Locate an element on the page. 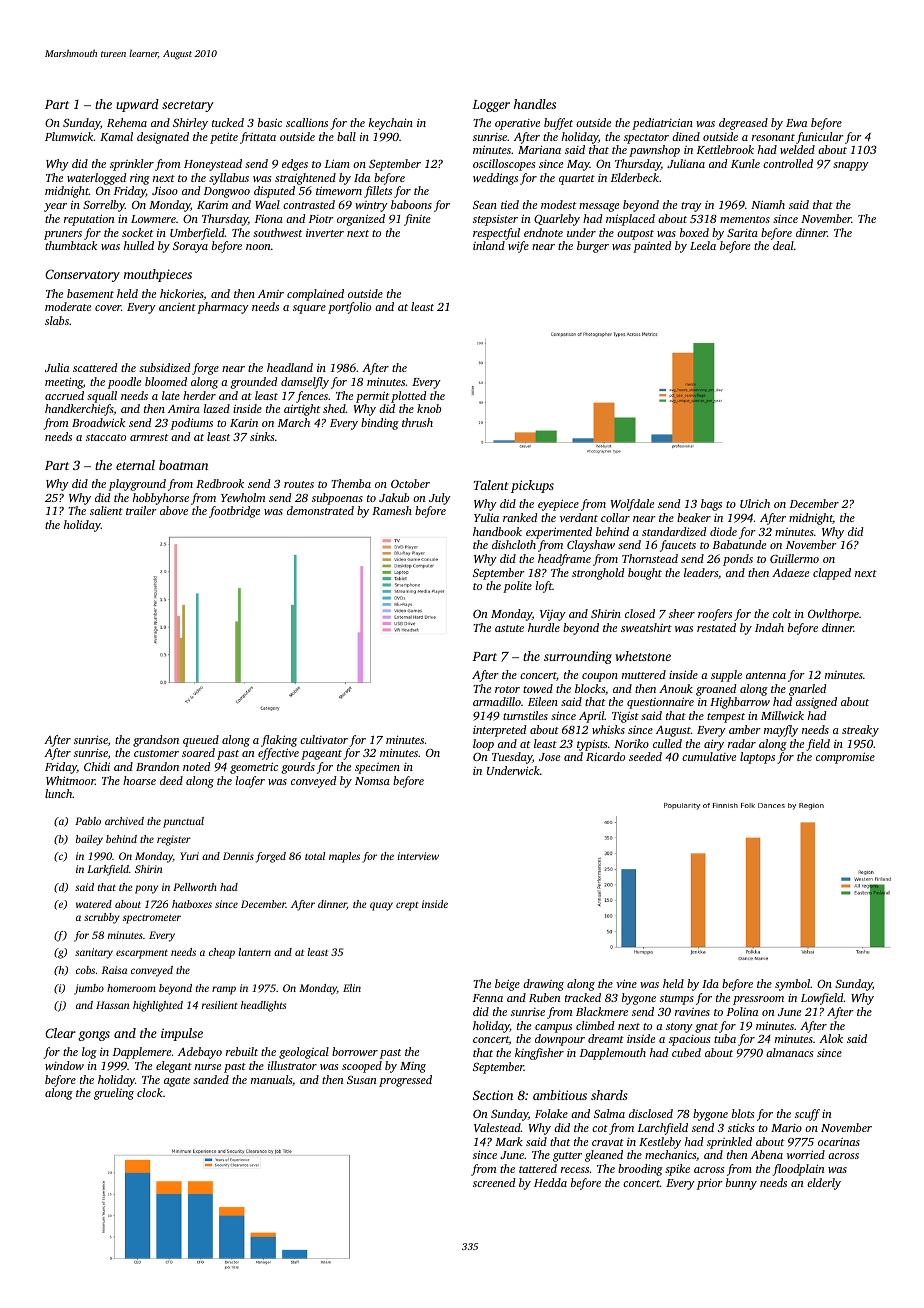 This document has width=924, height=1308. Logger is located at coordinates (491, 106).
